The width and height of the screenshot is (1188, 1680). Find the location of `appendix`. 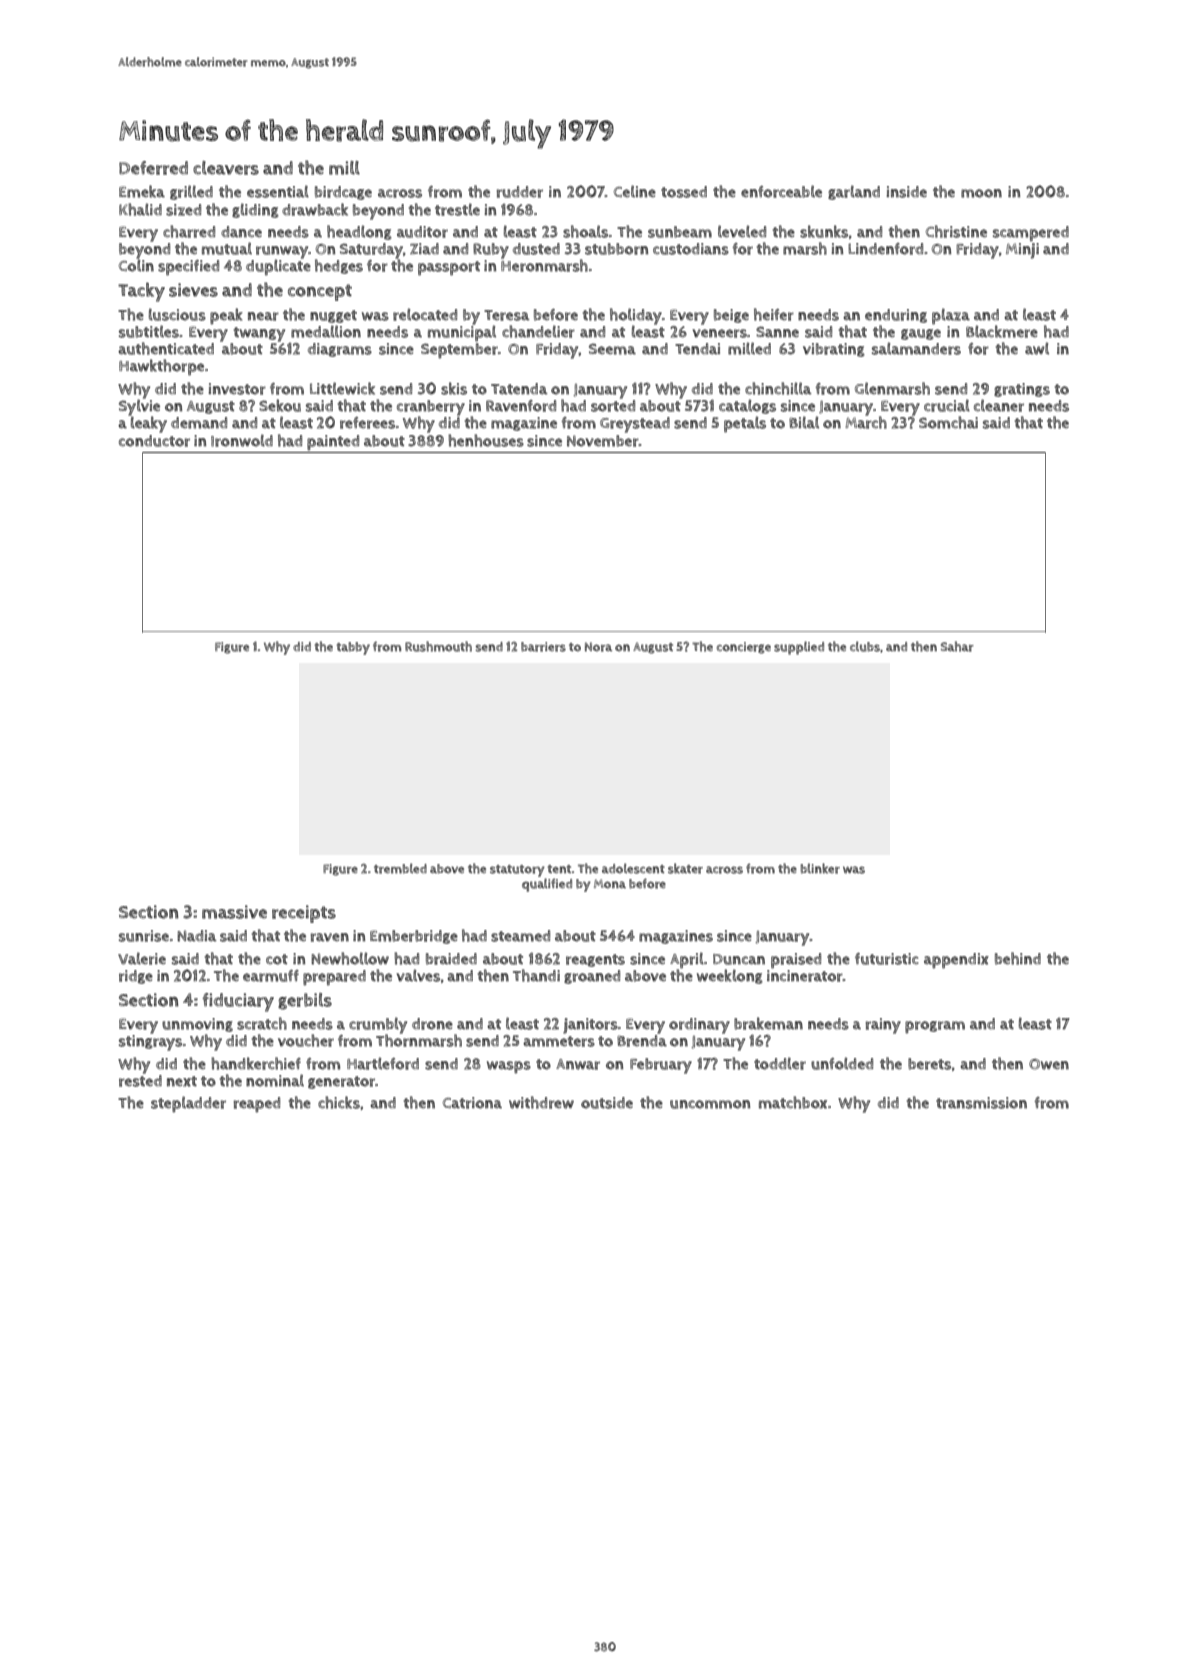

appendix is located at coordinates (956, 961).
